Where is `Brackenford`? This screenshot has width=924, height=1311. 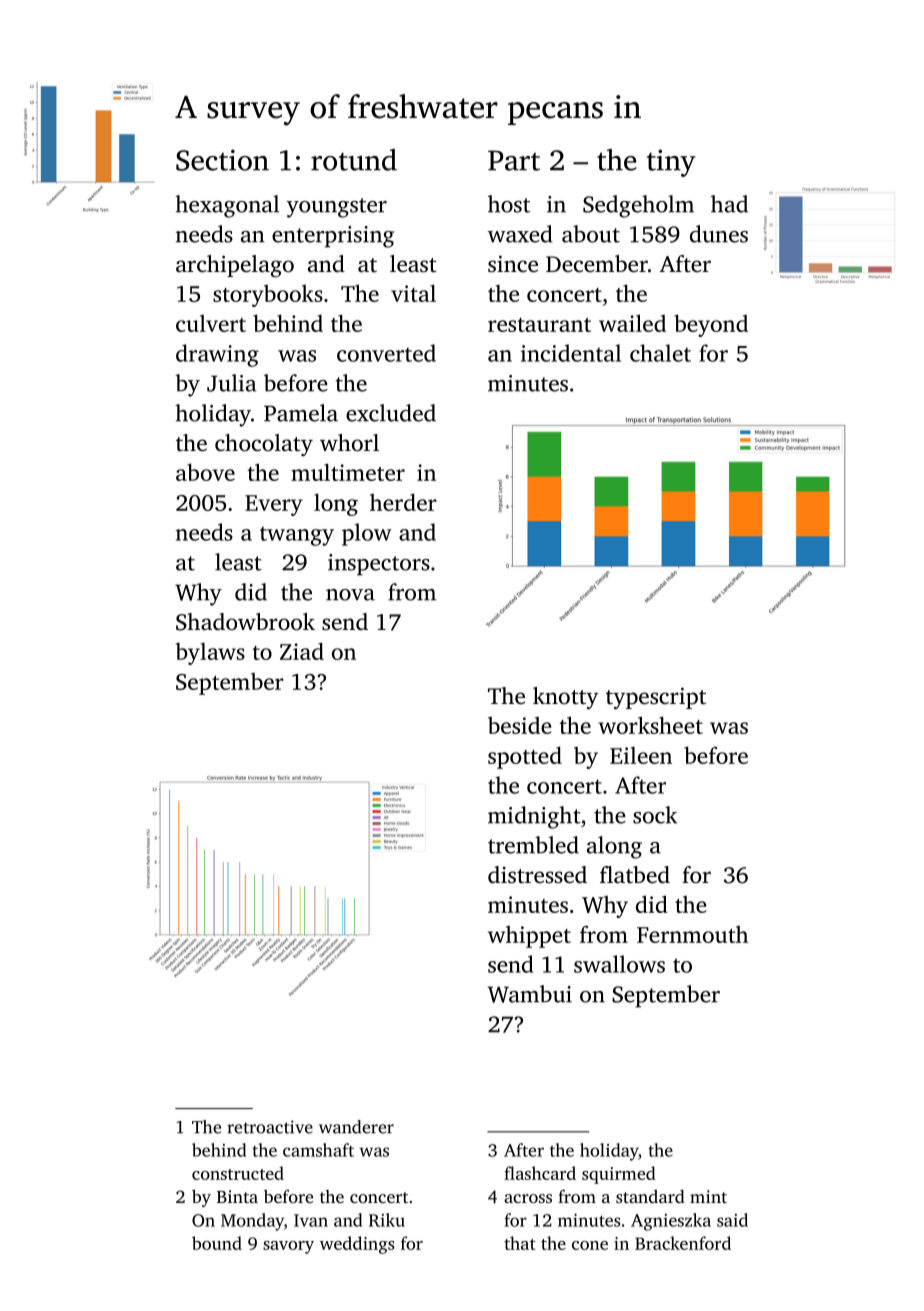 Brackenford is located at coordinates (683, 1243).
